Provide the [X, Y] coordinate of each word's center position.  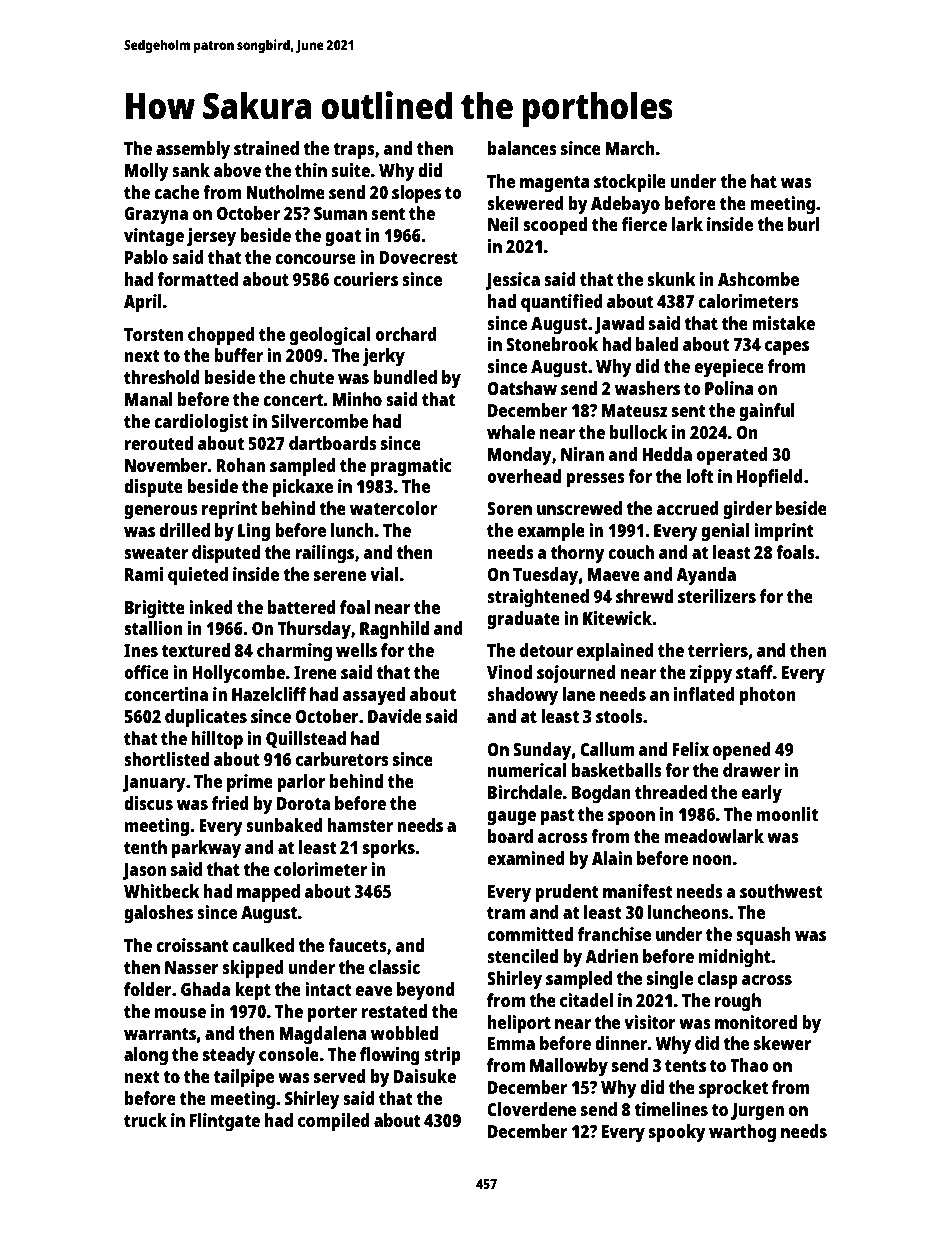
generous [161, 512]
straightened [538, 598]
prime [250, 783]
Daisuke [425, 1076]
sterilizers [717, 596]
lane [578, 694]
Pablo [146, 257]
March [630, 148]
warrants [160, 1034]
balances [522, 148]
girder [747, 510]
